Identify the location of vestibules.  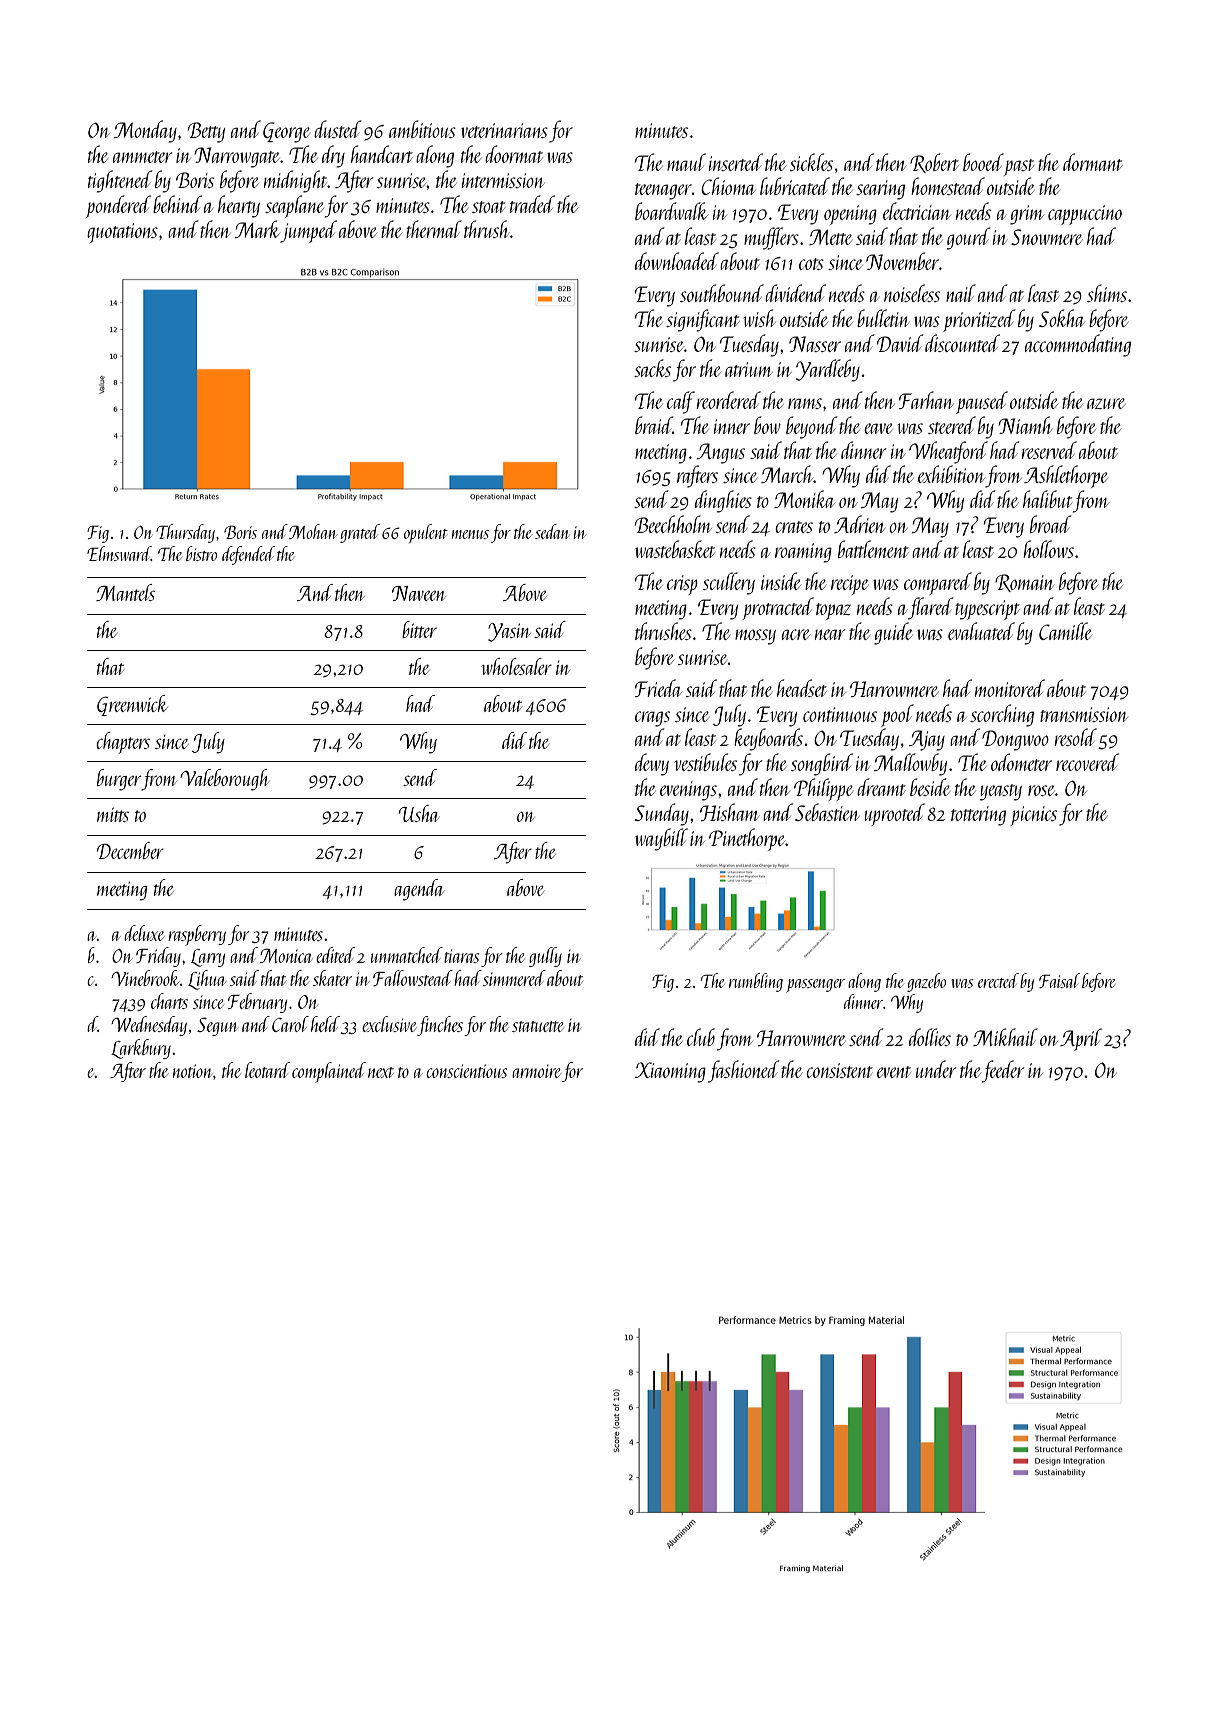
(706, 762).
